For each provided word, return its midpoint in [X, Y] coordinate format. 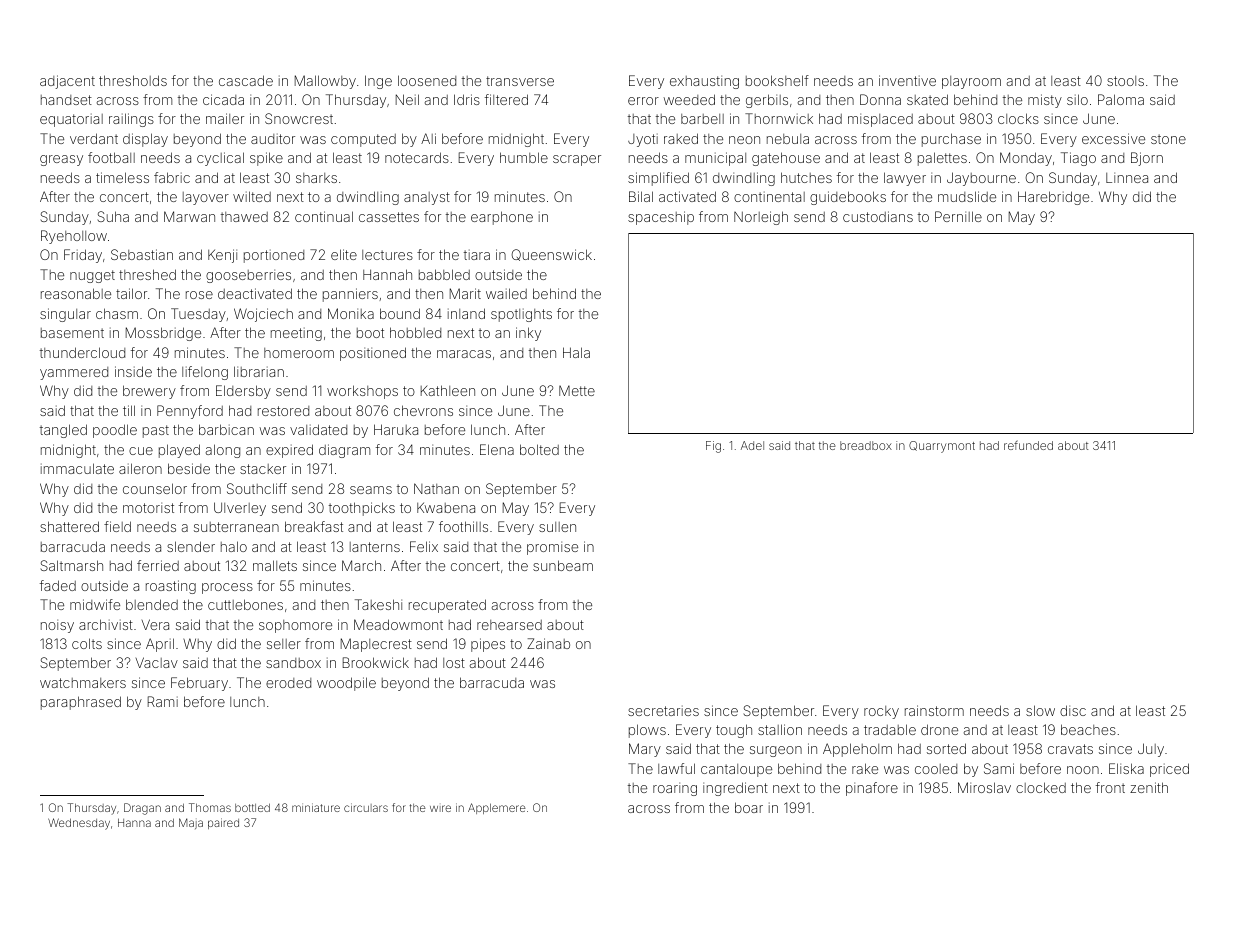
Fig [713, 447]
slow [1040, 710]
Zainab [548, 643]
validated [318, 429]
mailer [225, 118]
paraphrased [81, 703]
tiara [477, 255]
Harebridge [1053, 198]
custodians [878, 216]
